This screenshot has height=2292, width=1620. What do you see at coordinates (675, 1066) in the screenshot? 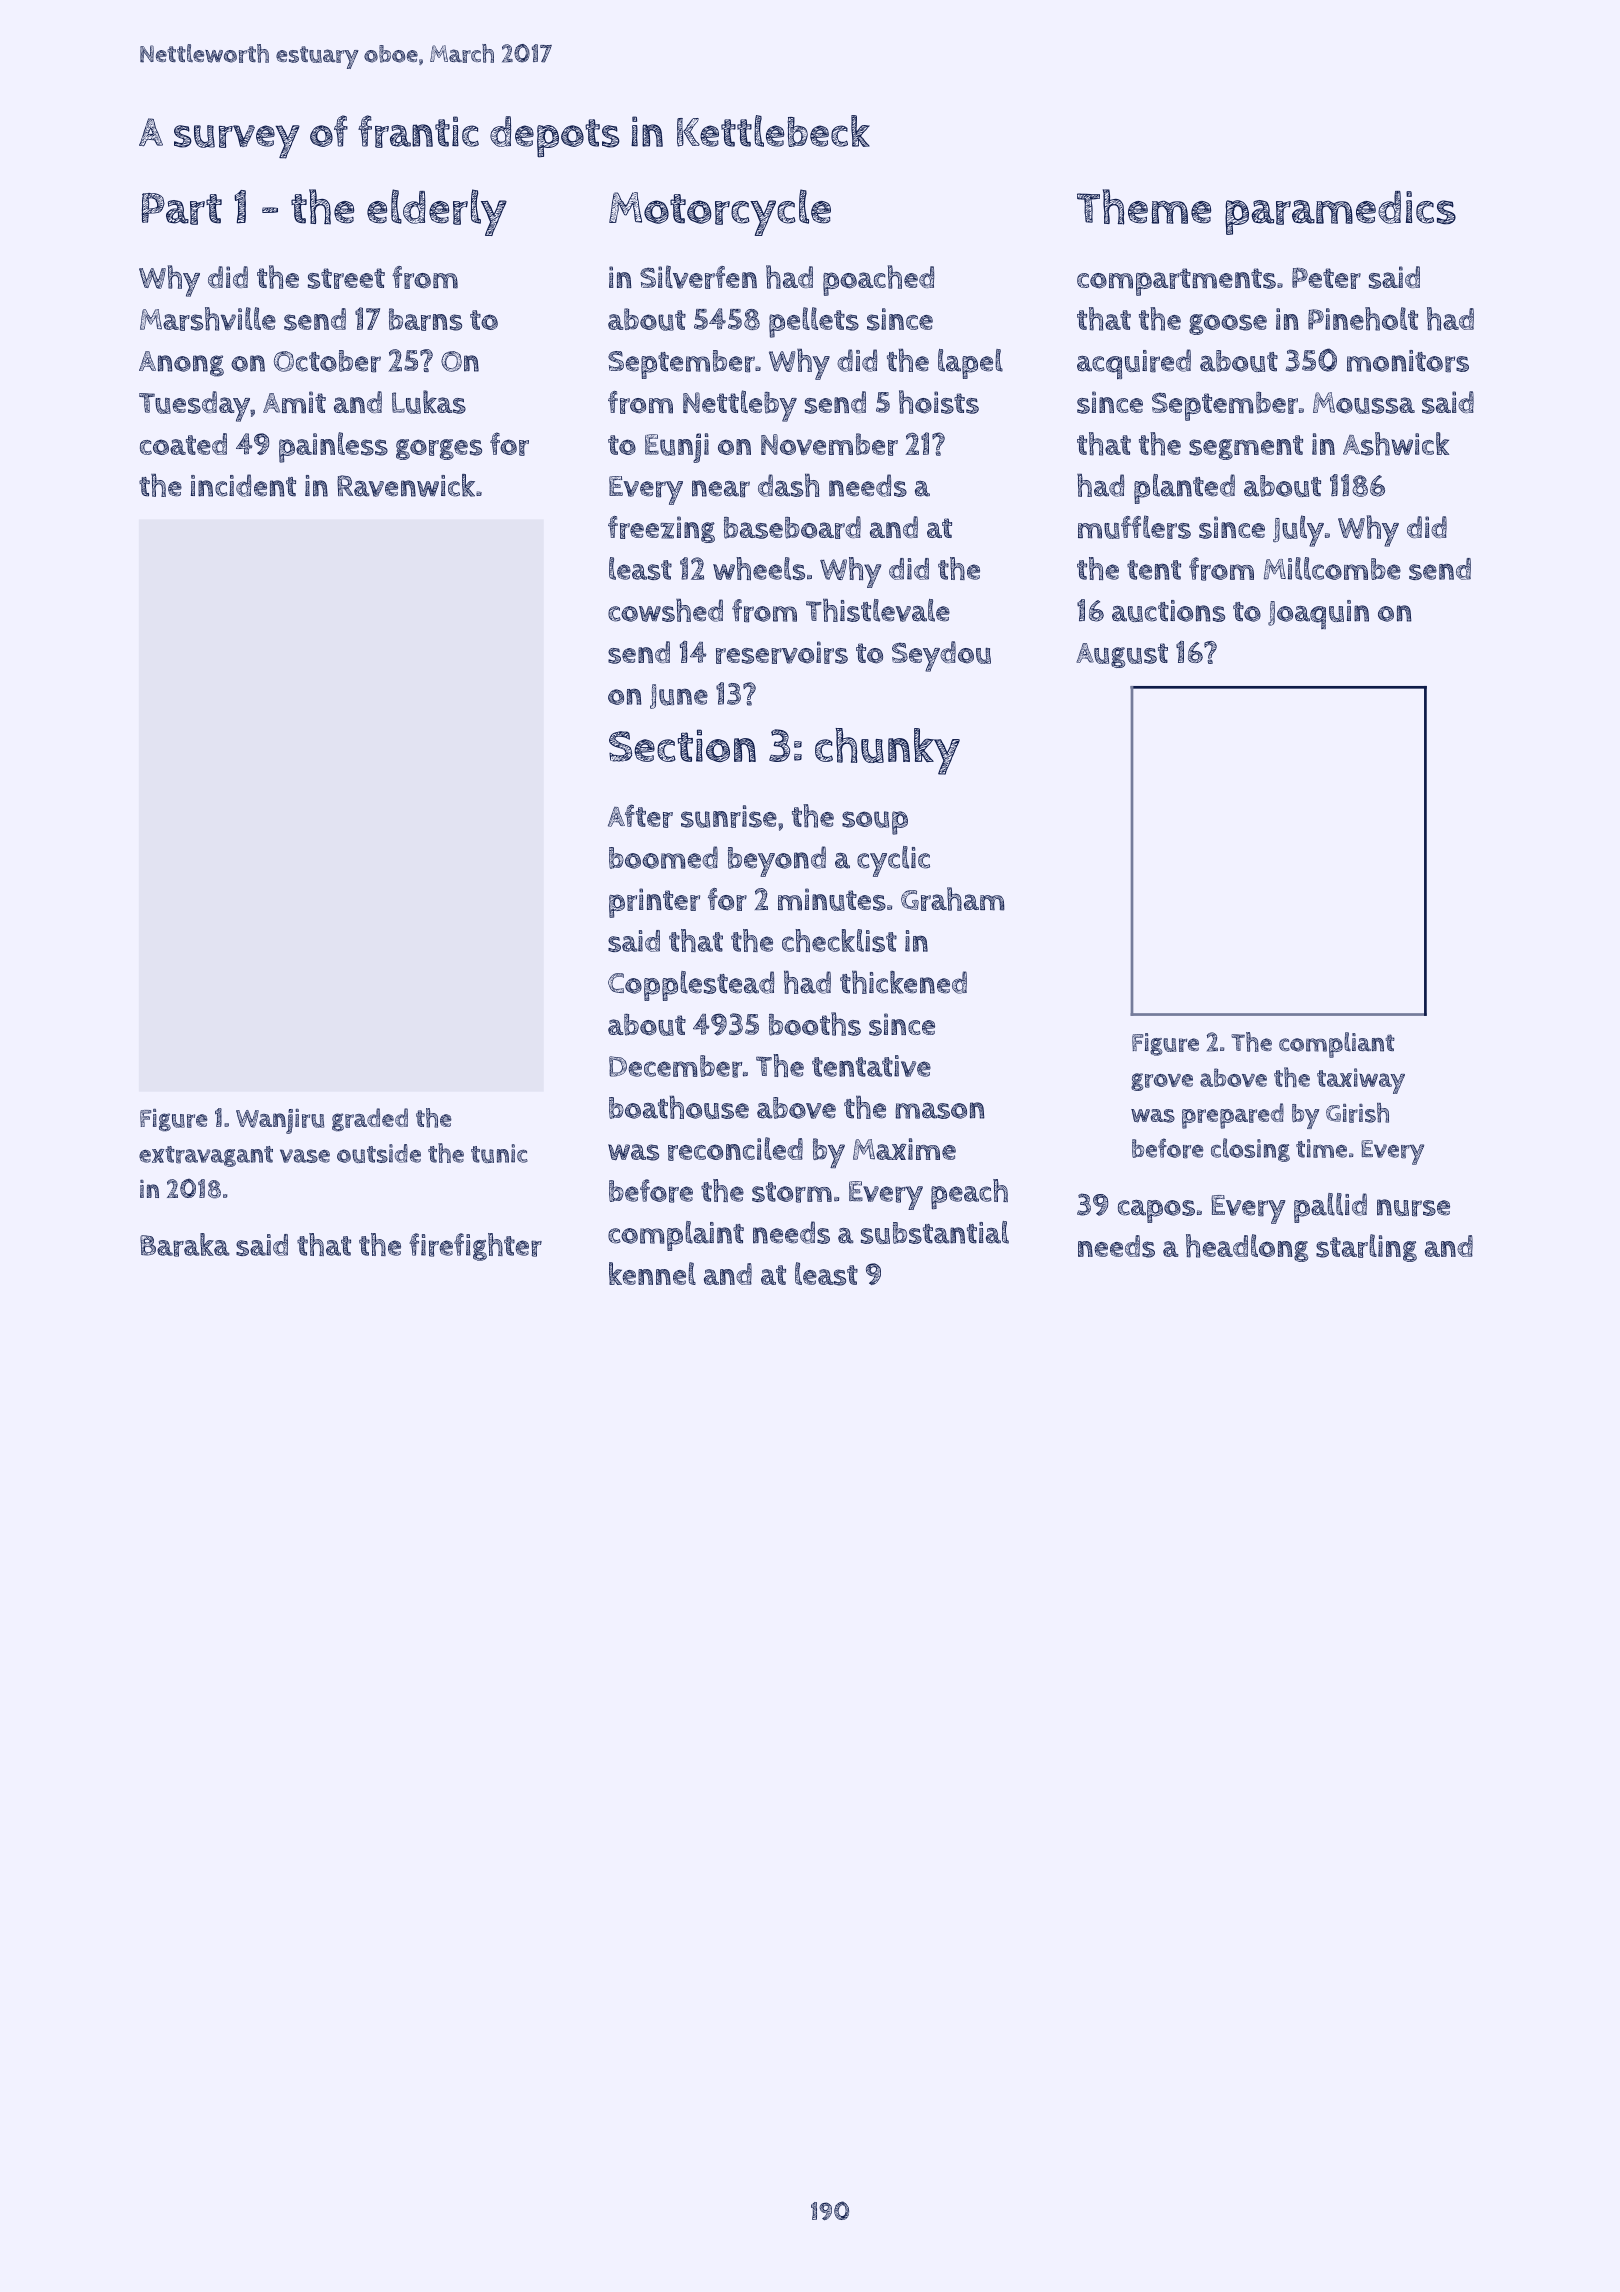
I see `December` at bounding box center [675, 1066].
